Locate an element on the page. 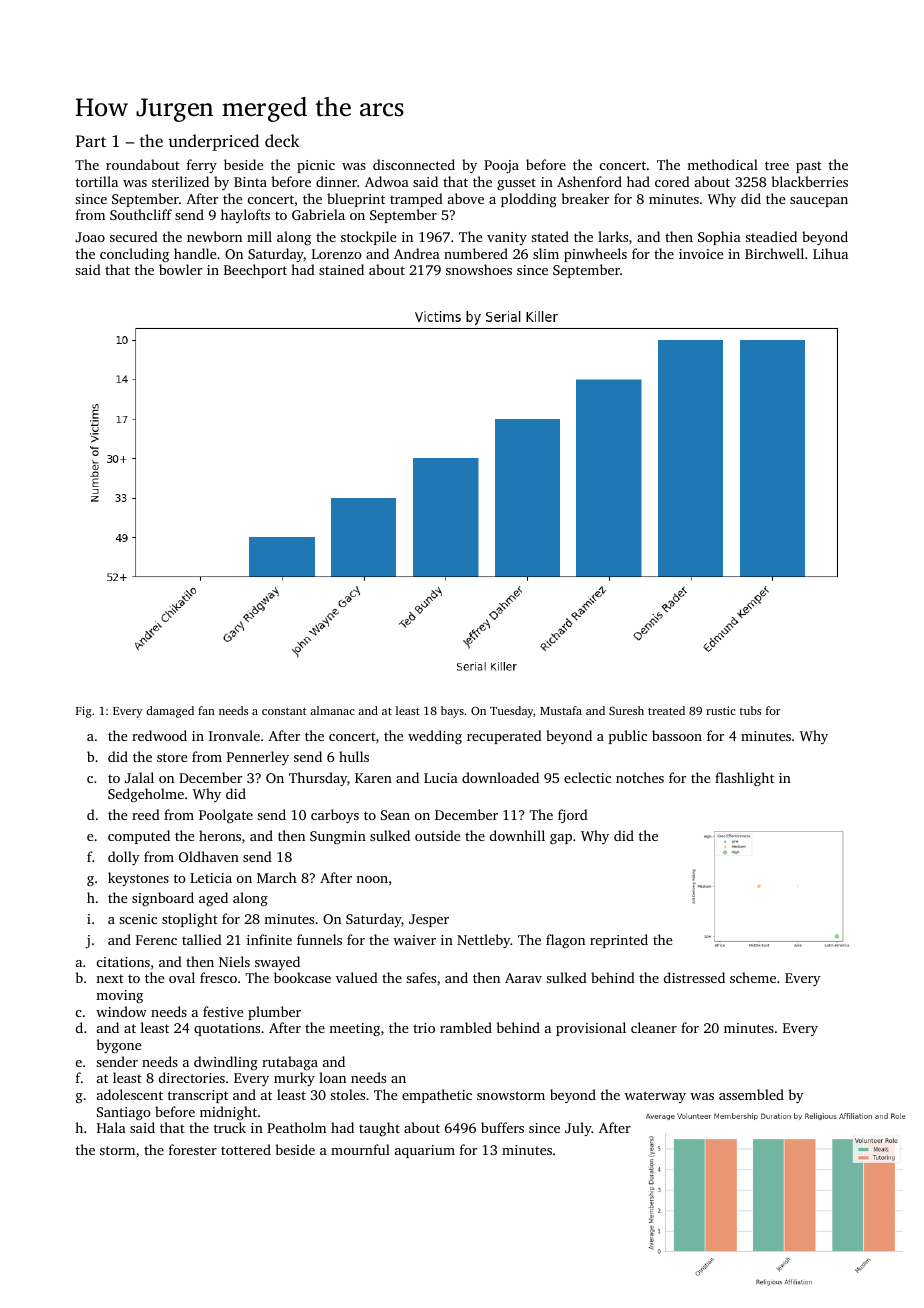 The width and height of the document is (924, 1308). scheme is located at coordinates (753, 977).
